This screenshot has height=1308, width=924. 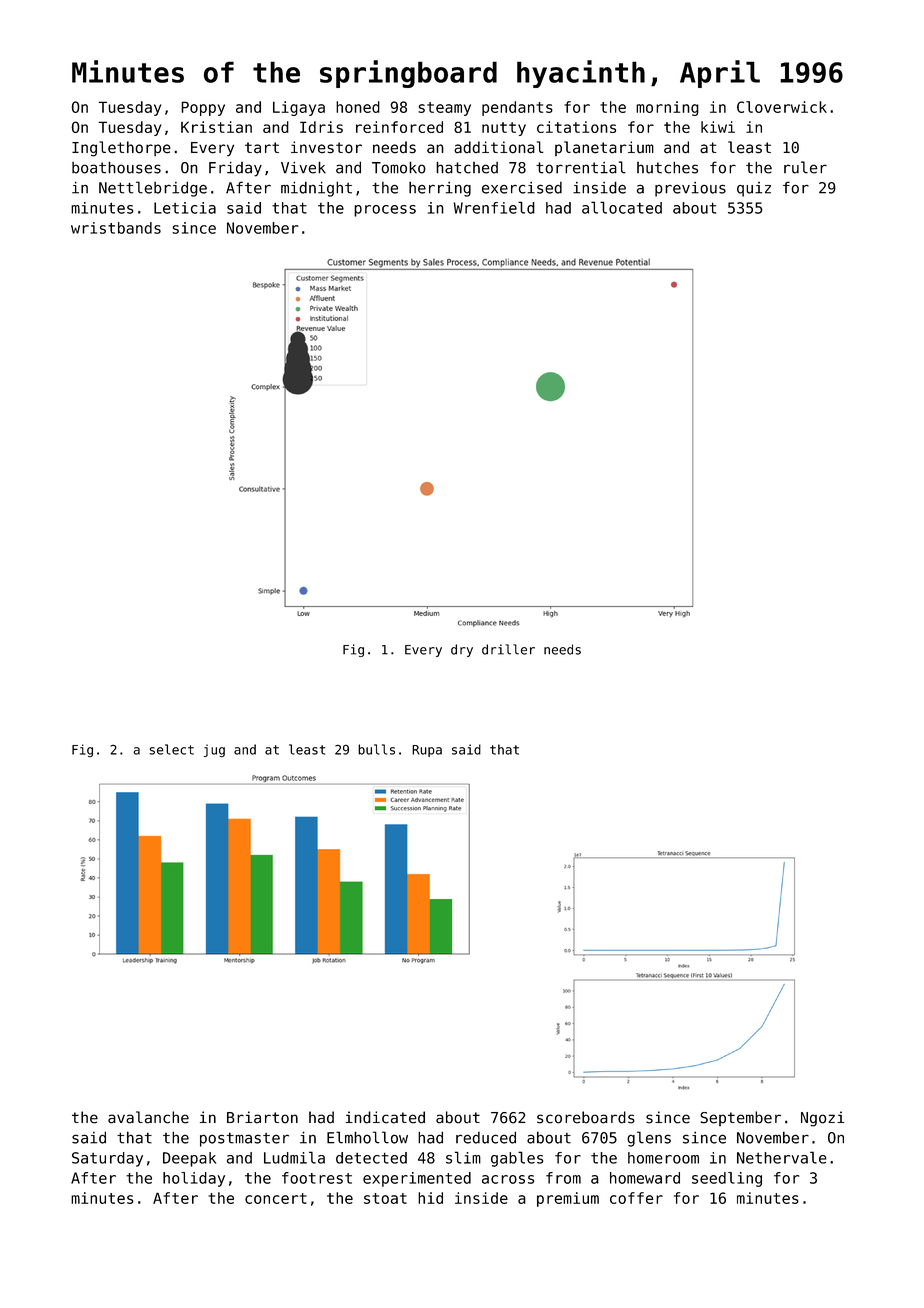 I want to click on jug, so click(x=214, y=751).
